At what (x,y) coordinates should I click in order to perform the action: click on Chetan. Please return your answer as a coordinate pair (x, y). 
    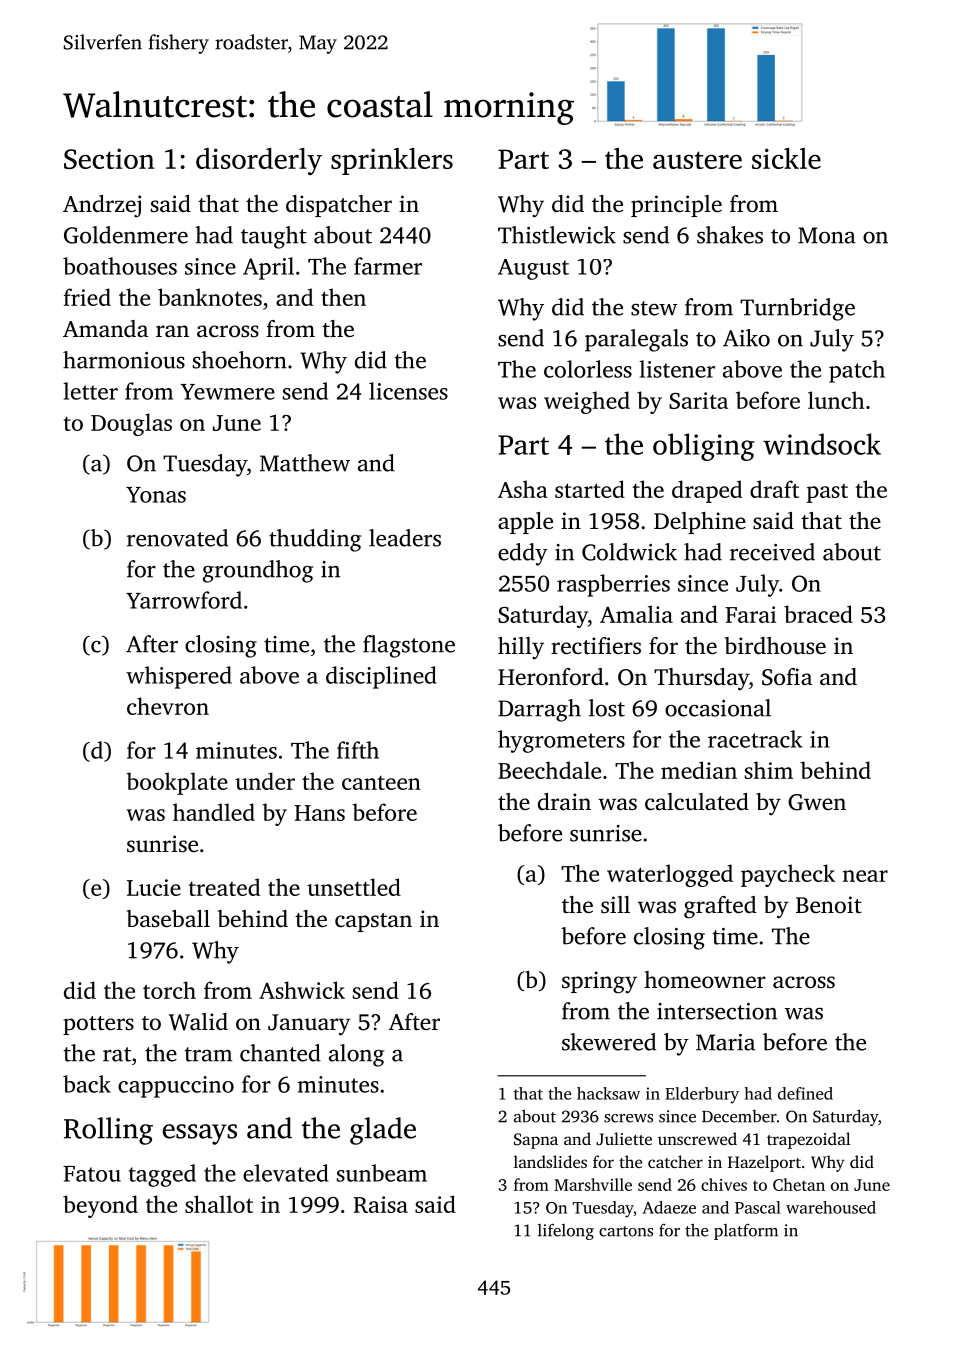
    Looking at the image, I should click on (799, 1184).
